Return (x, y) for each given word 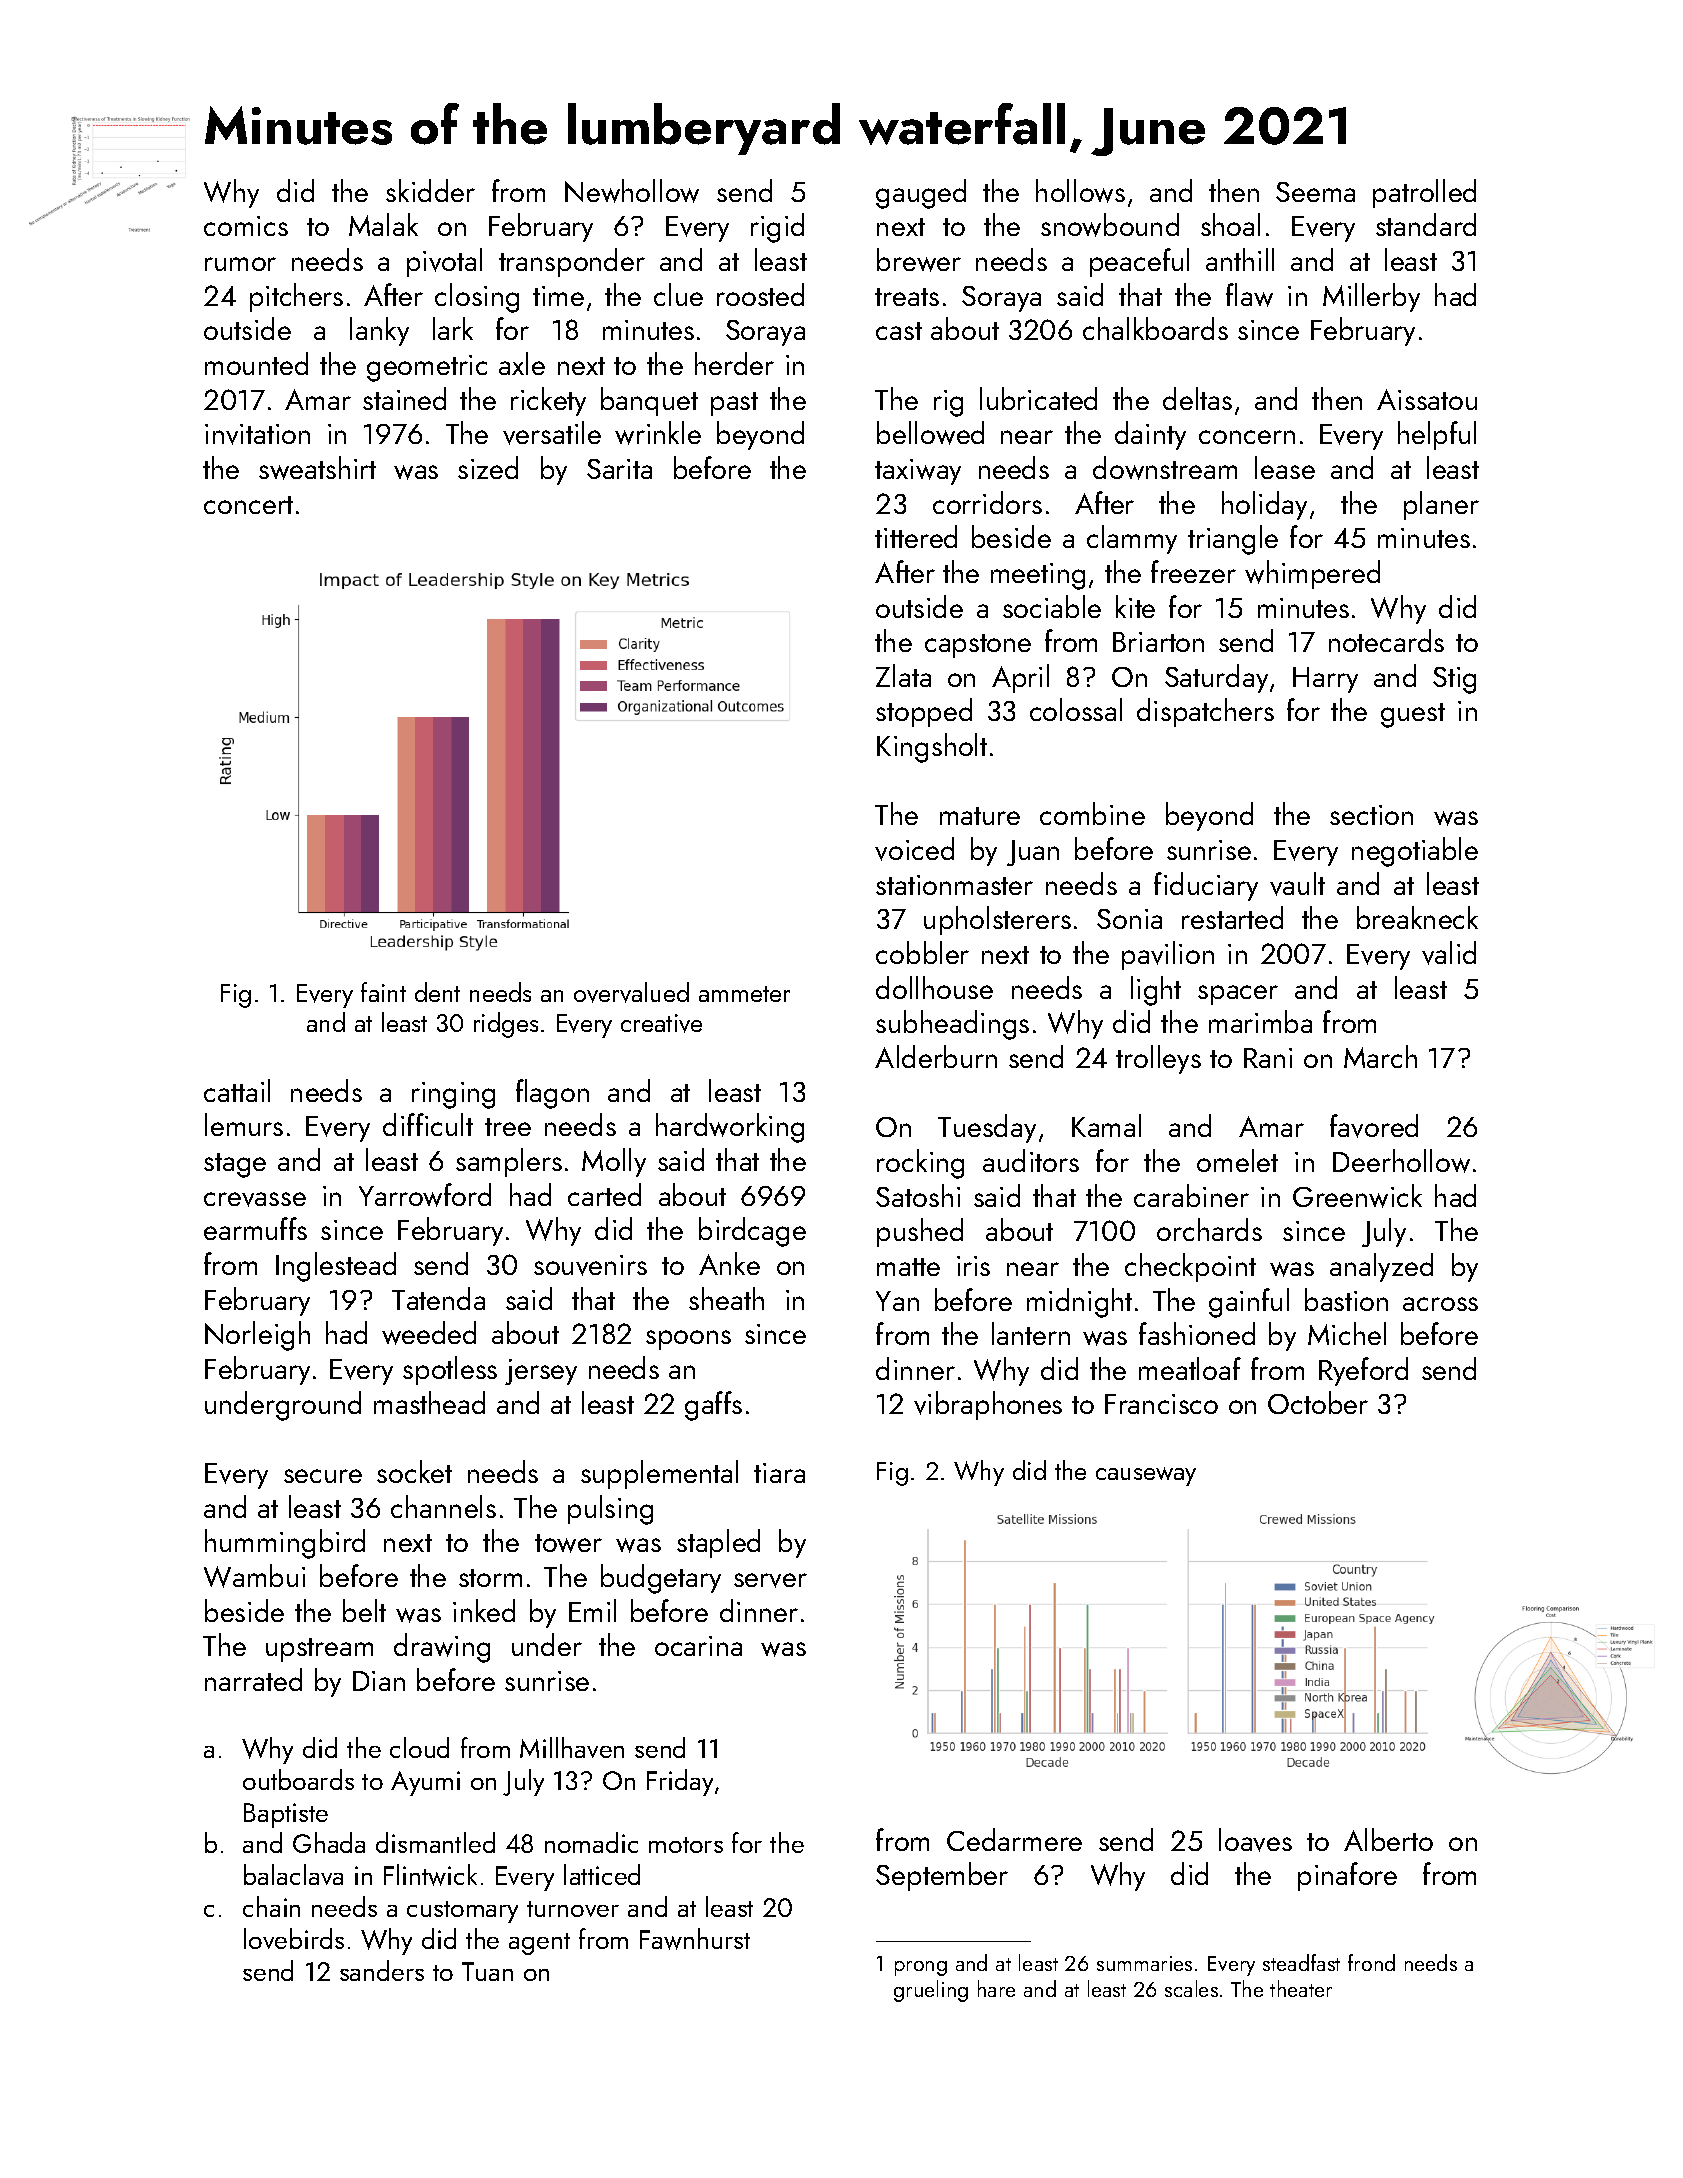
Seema (1315, 192)
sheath (726, 1298)
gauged (921, 194)
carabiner (1191, 1195)
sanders (382, 1970)
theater (1301, 1988)
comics (246, 226)
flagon (552, 1094)
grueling (931, 1991)
